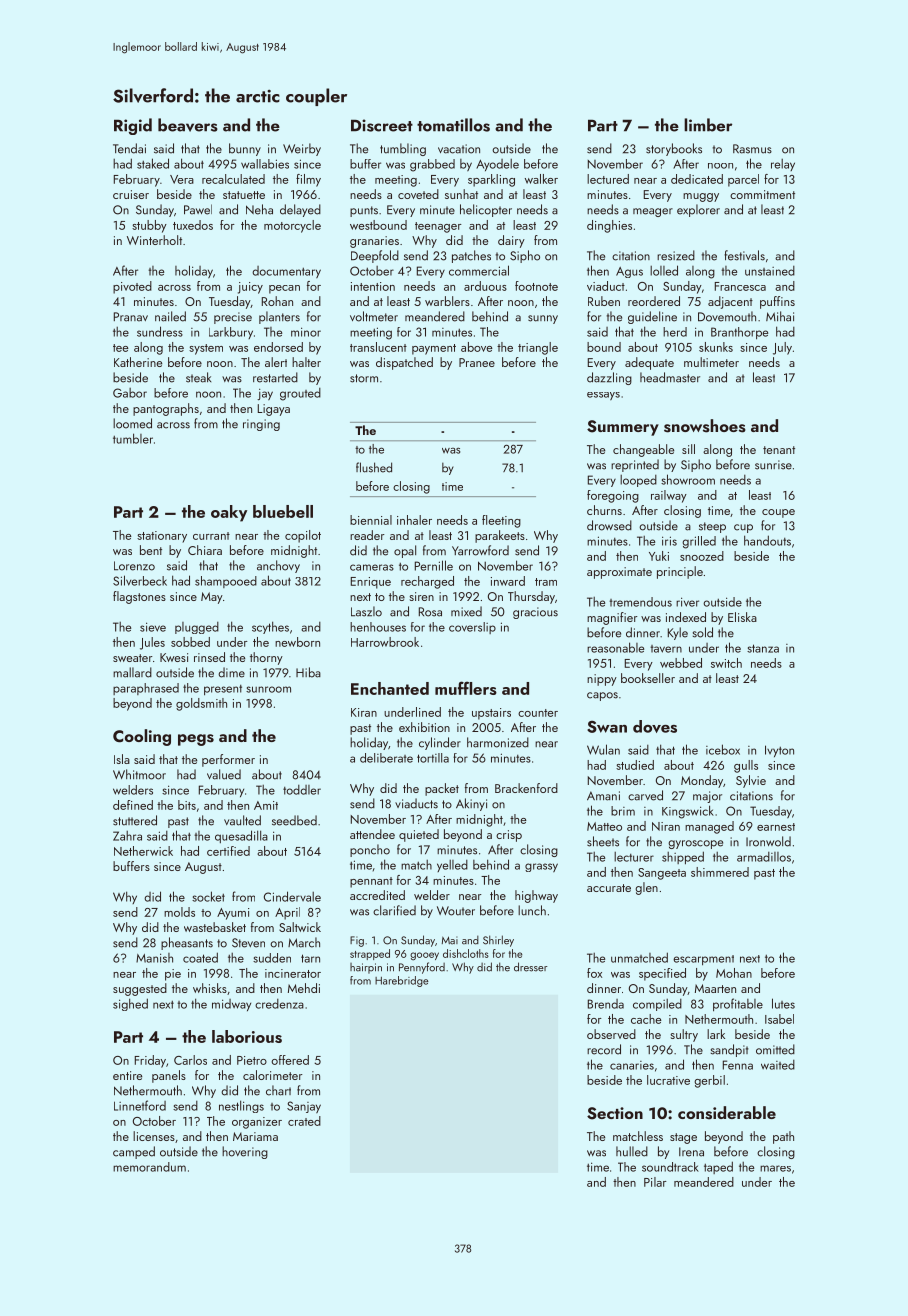 The width and height of the screenshot is (908, 1316). I want to click on Pranee, so click(477, 362).
